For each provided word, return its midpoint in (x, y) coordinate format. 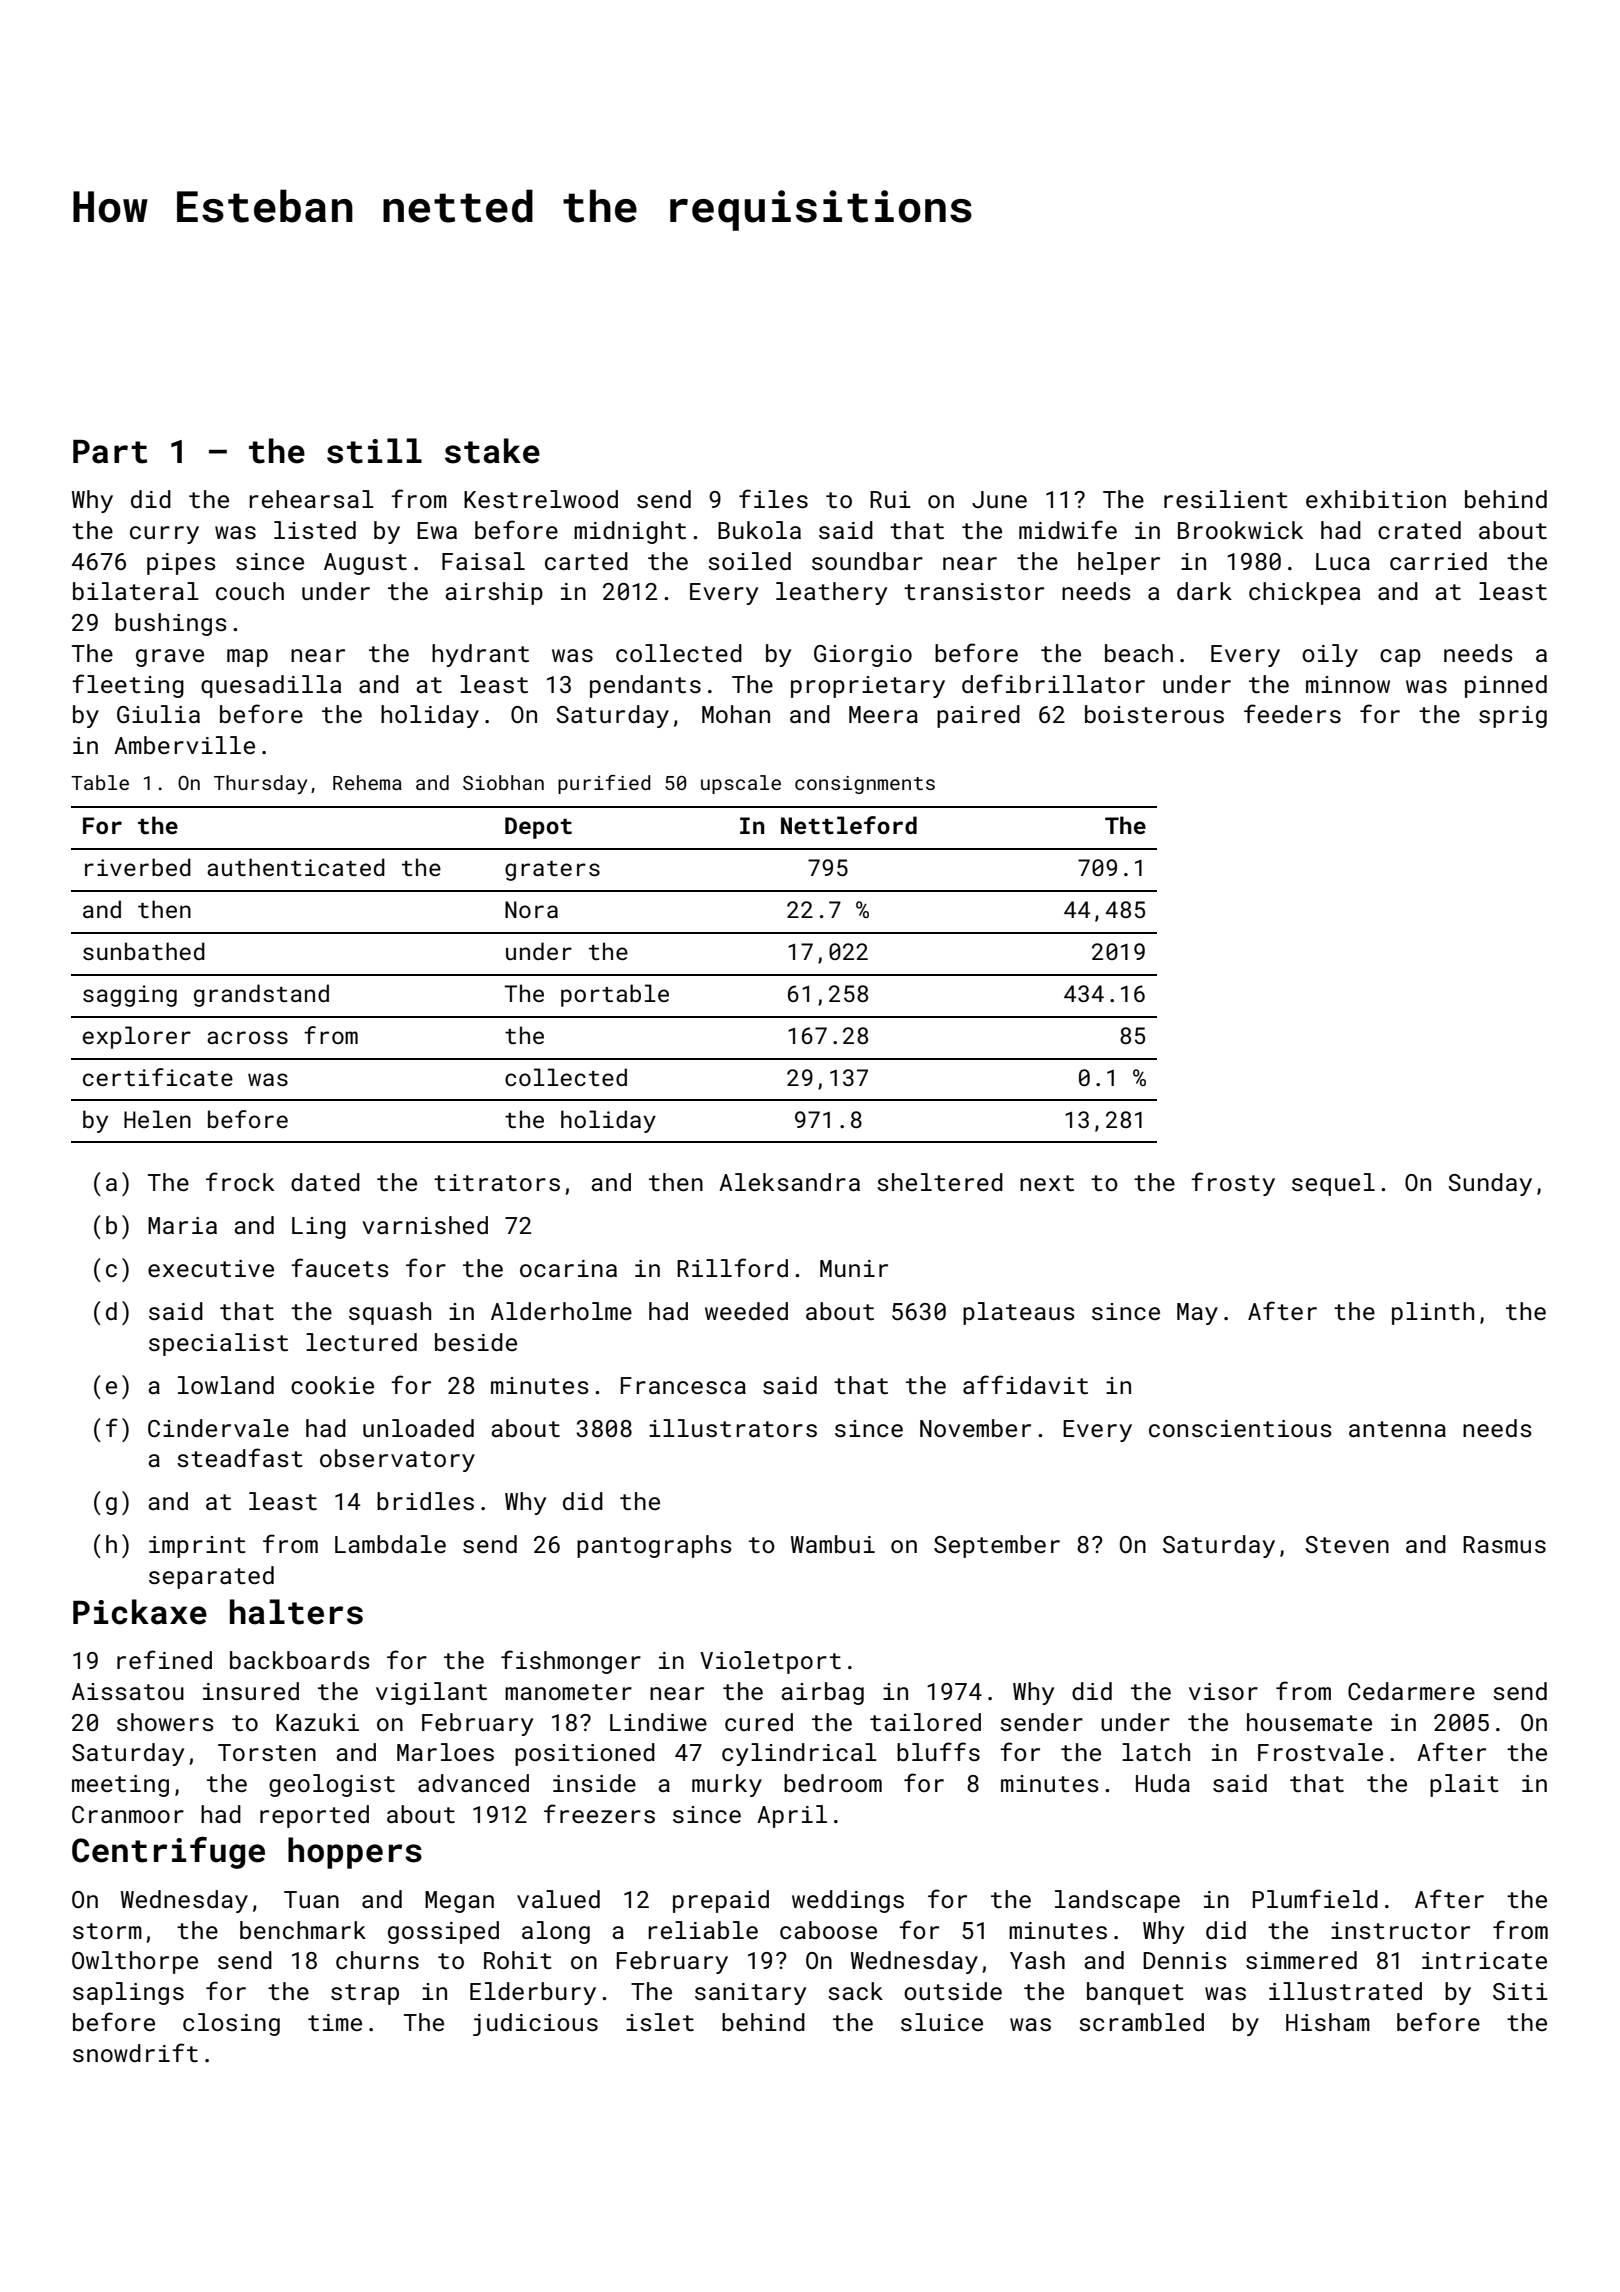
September (997, 1546)
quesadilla (271, 686)
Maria (182, 1225)
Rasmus (1504, 1544)
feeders (1292, 713)
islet (660, 2022)
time (335, 2022)
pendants (645, 686)
